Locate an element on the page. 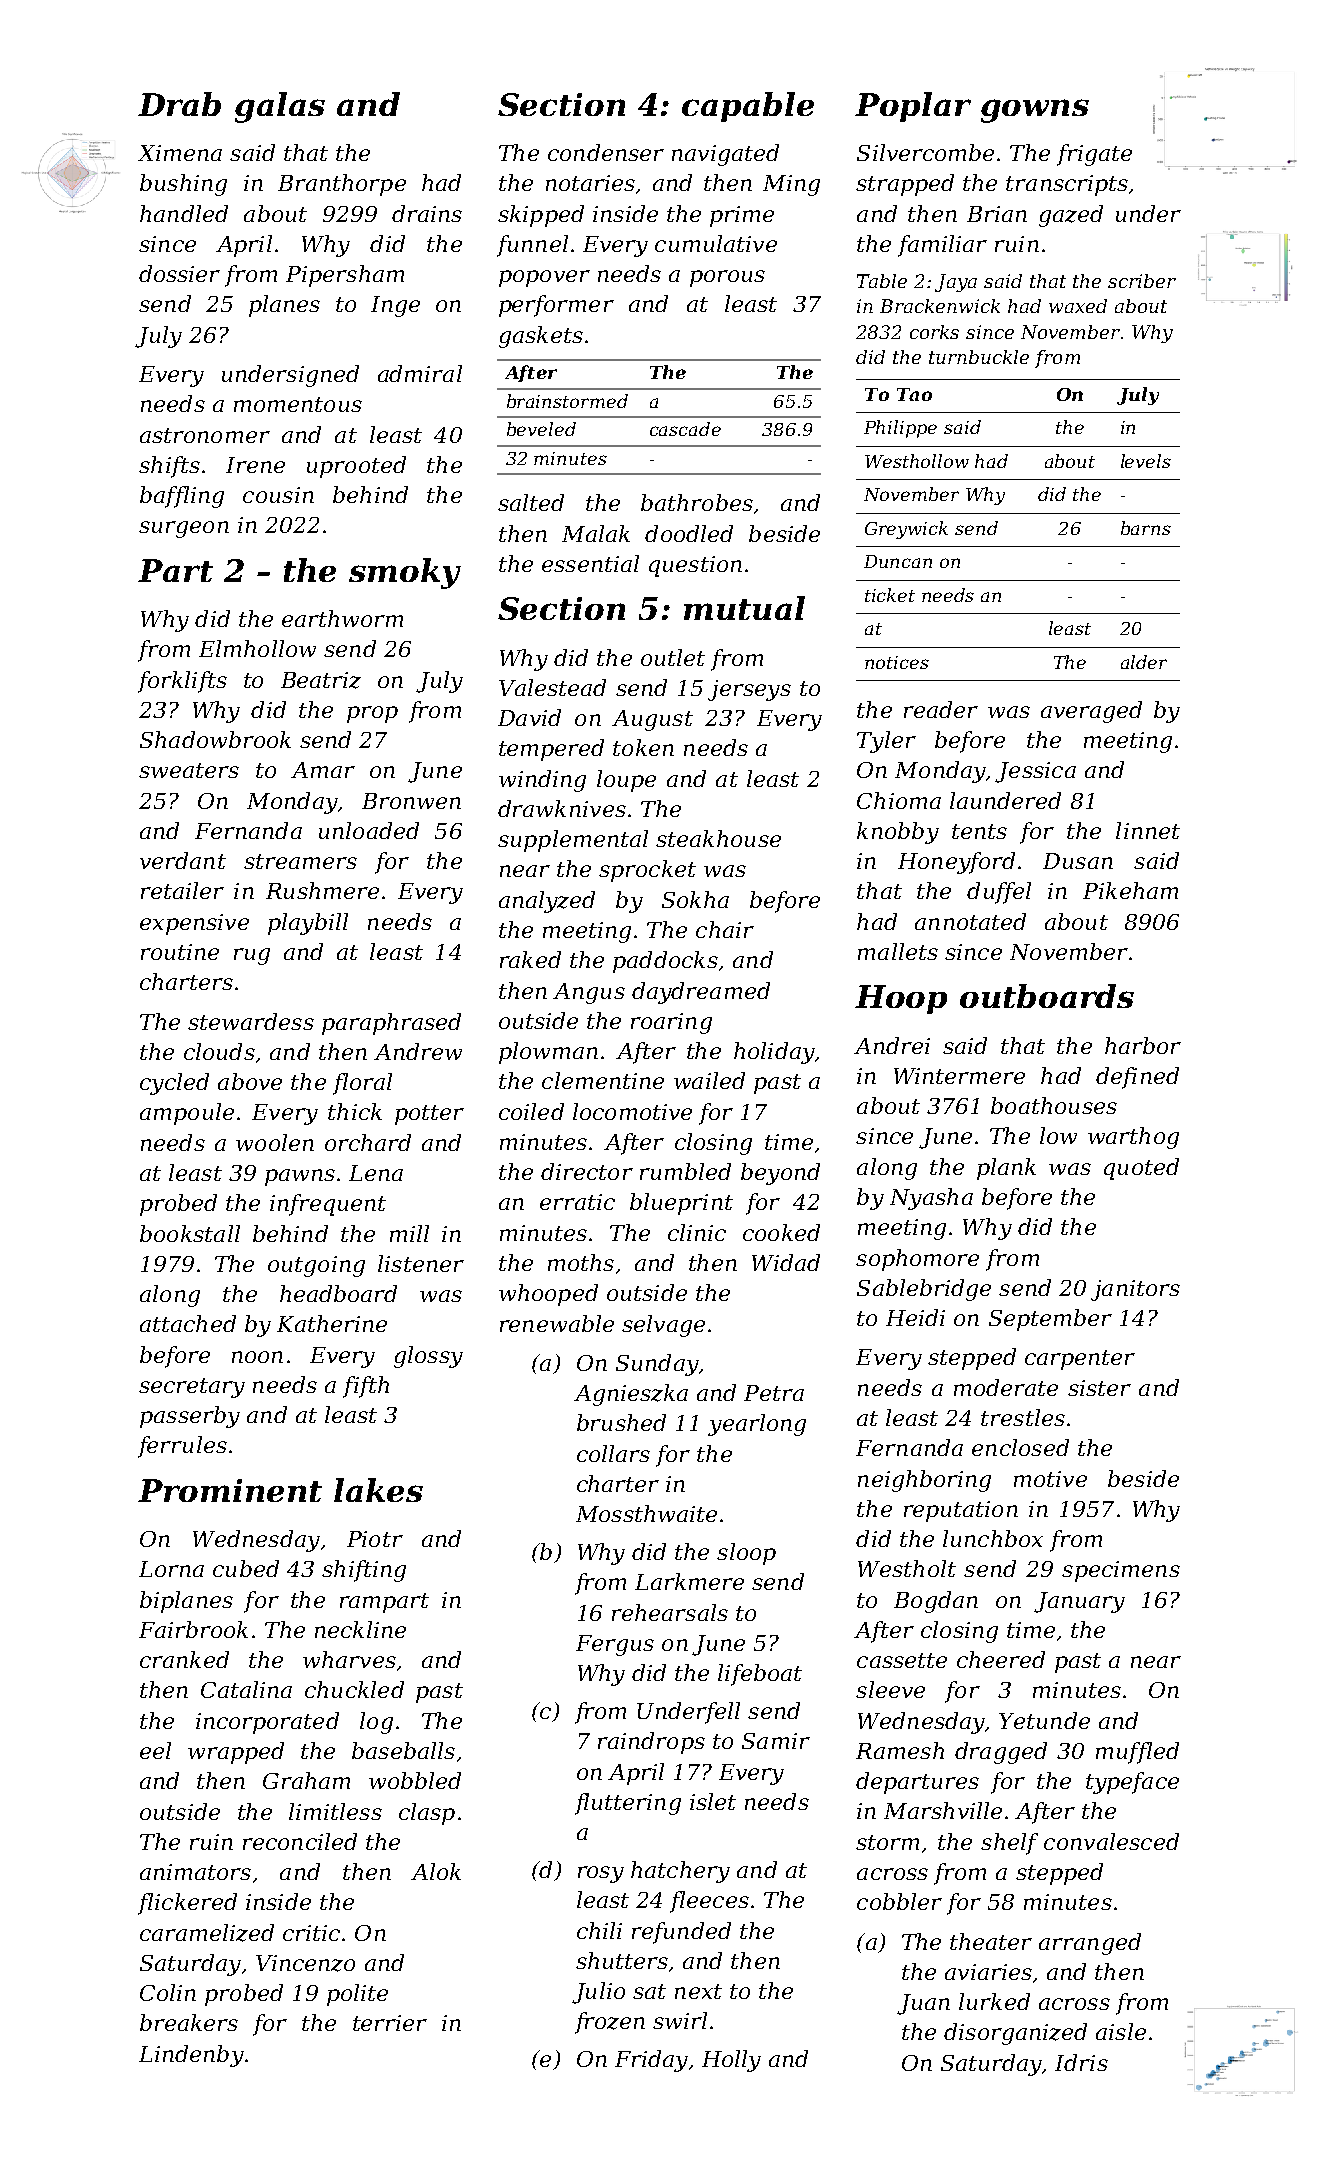  Sablebridge is located at coordinates (924, 1290).
